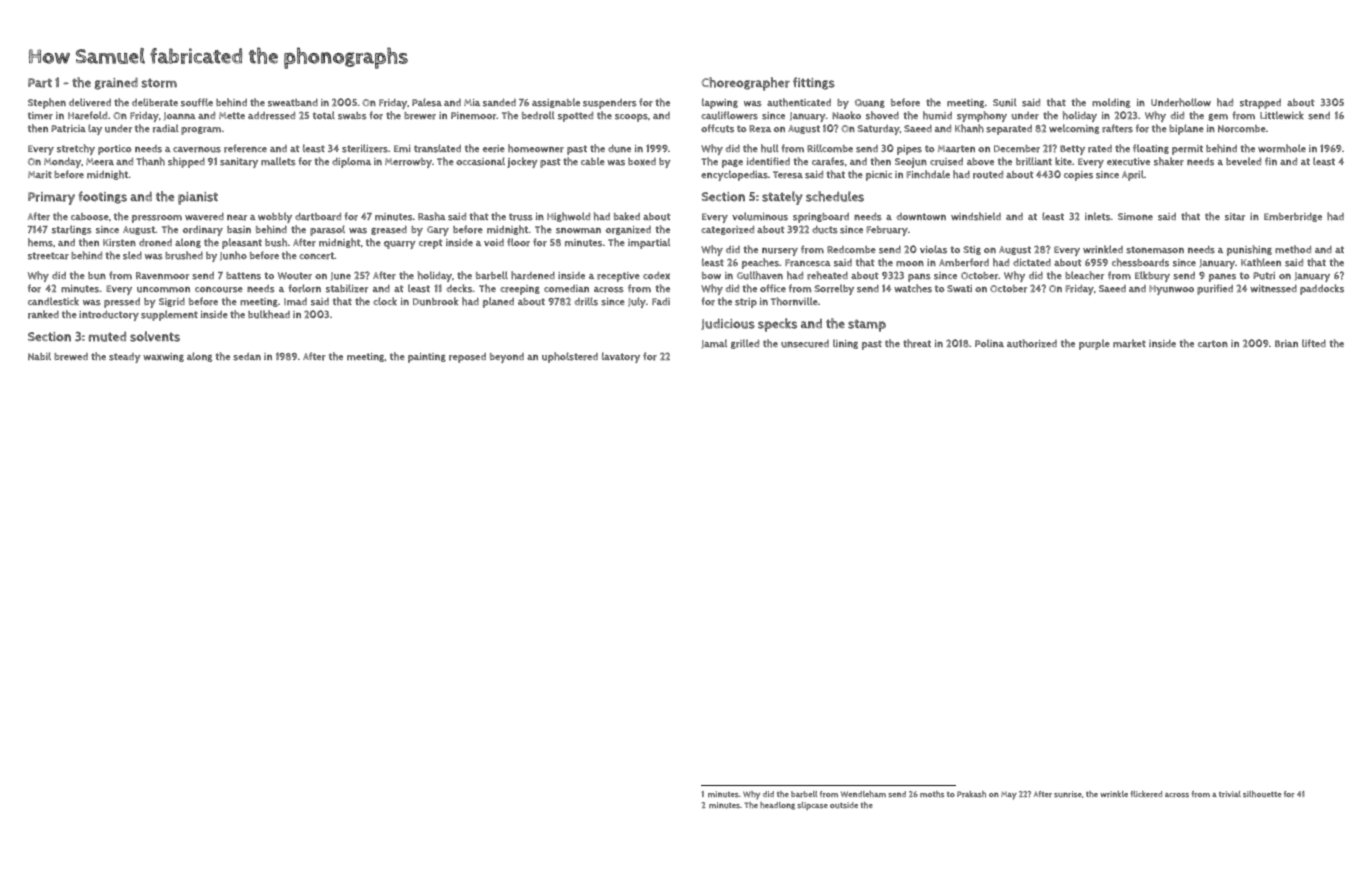  What do you see at coordinates (556, 103) in the document?
I see `assignable` at bounding box center [556, 103].
